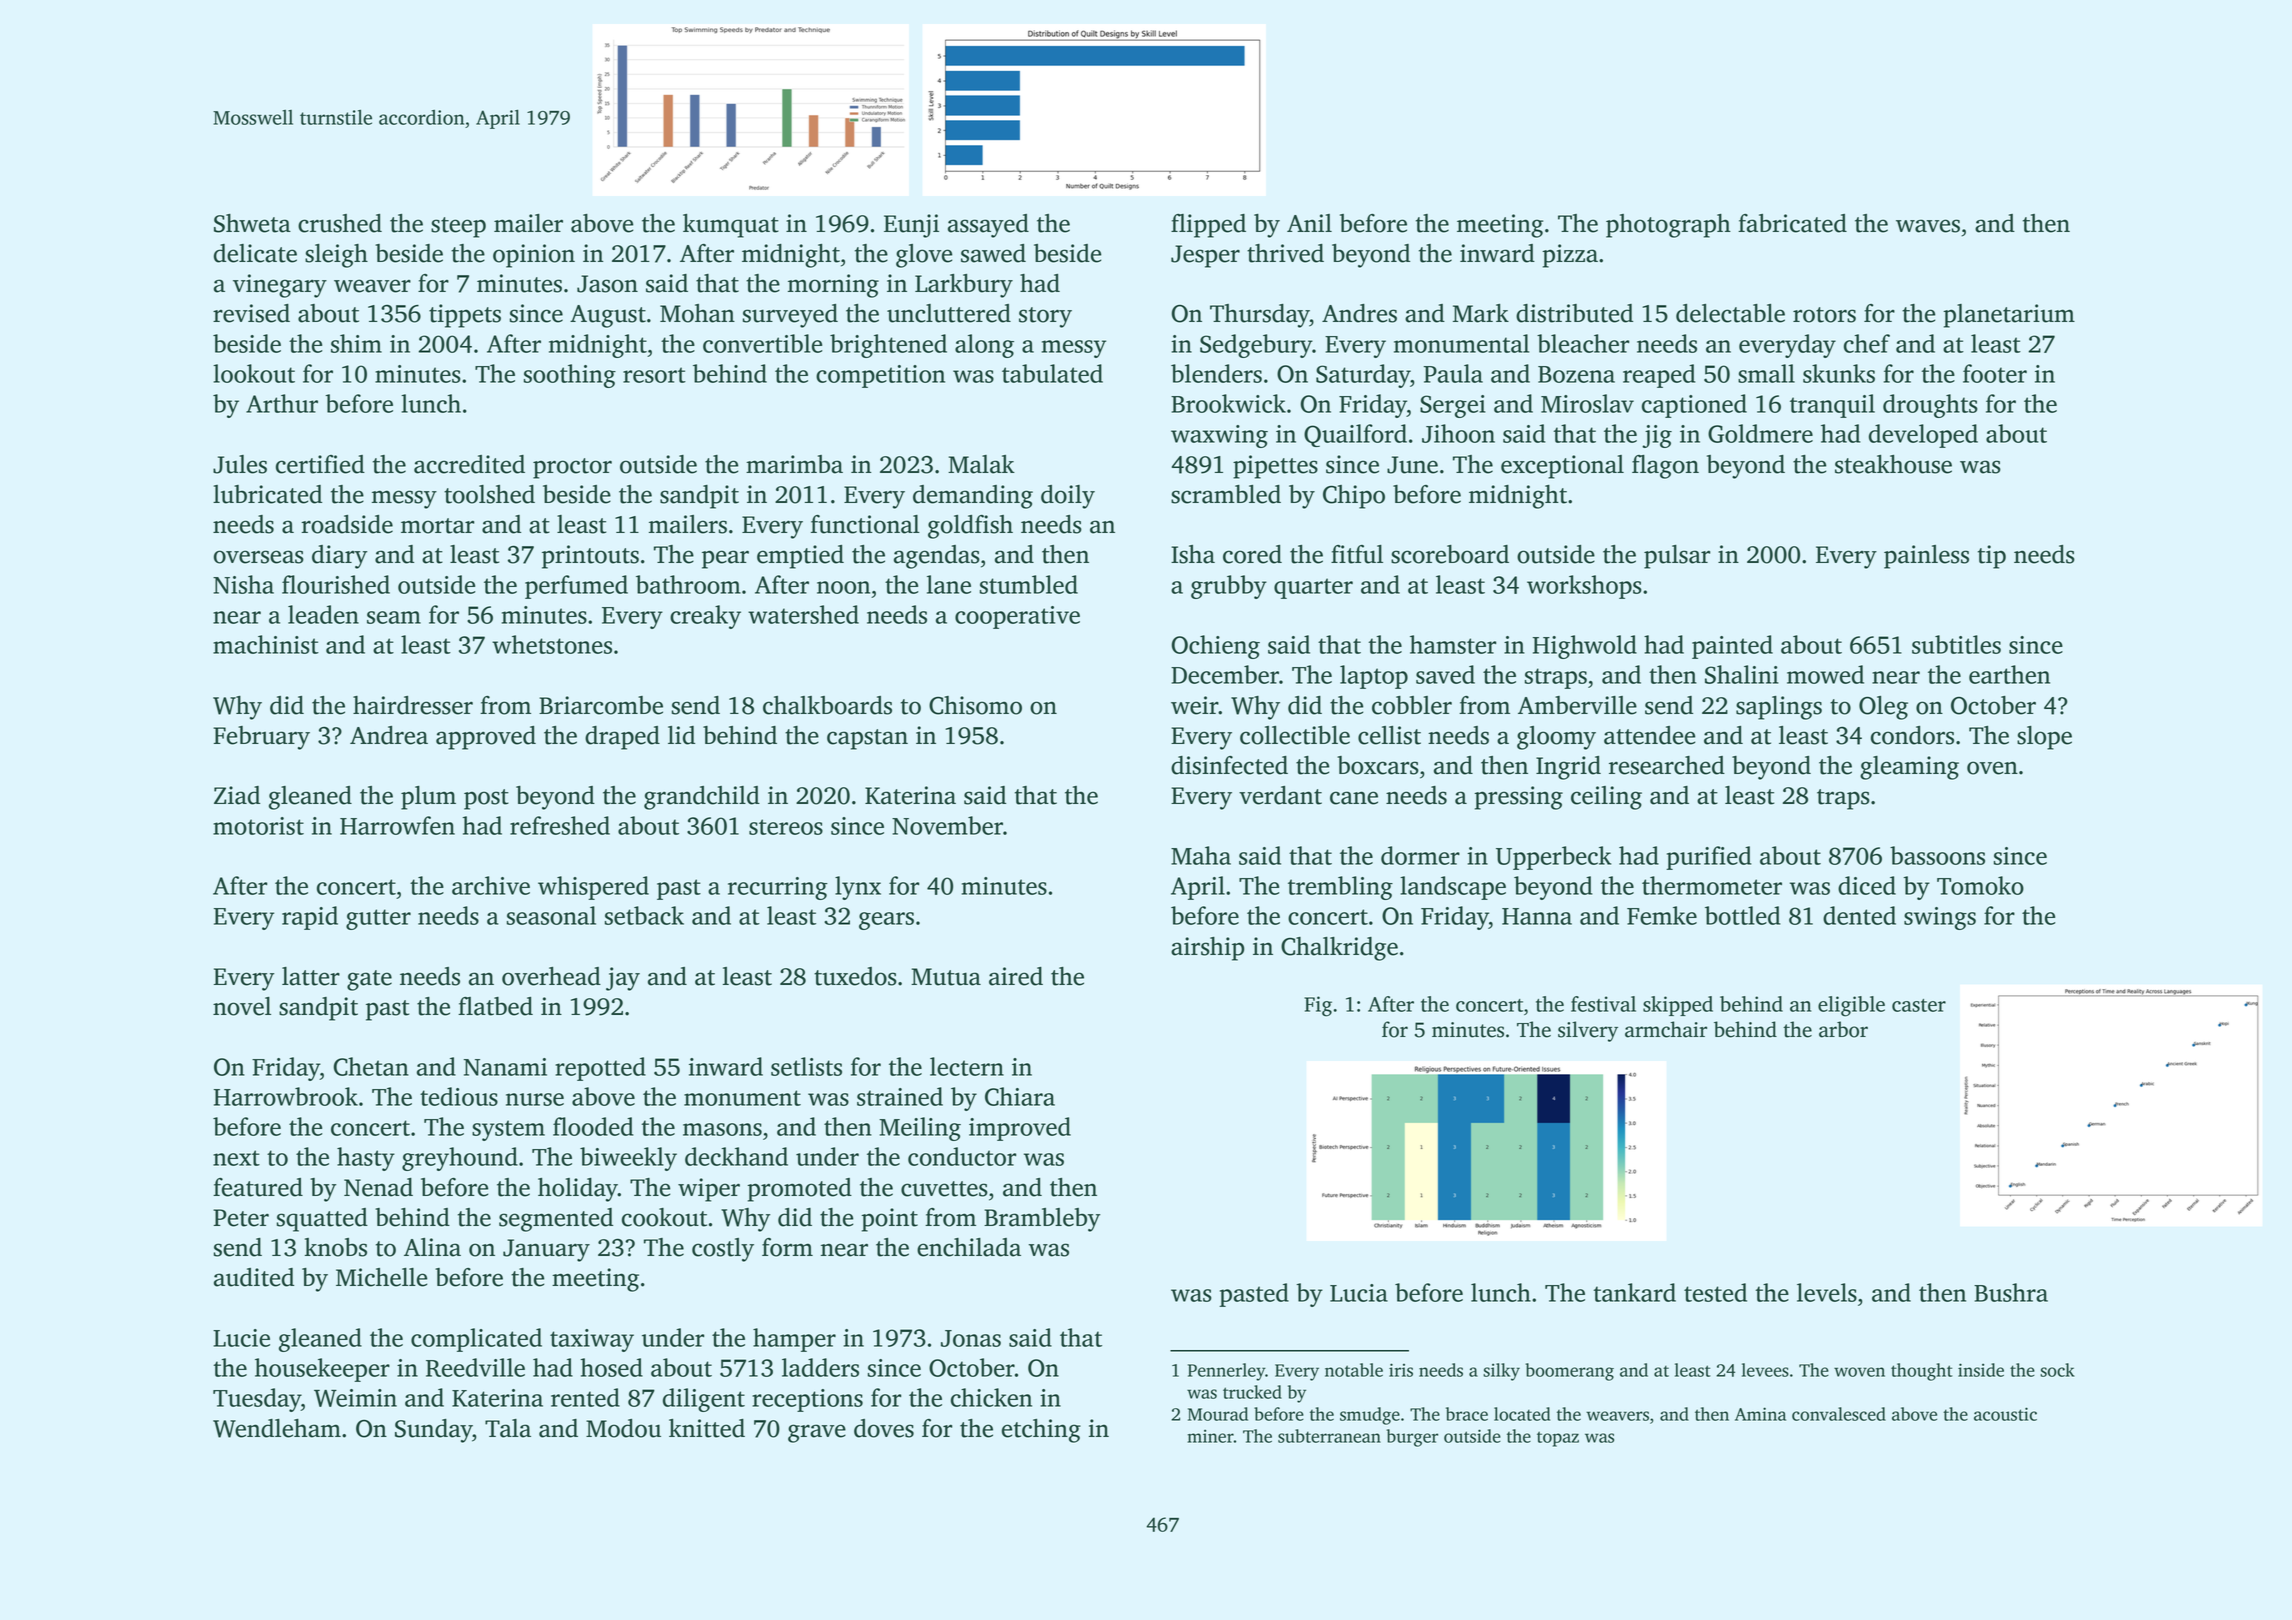 The height and width of the screenshot is (1620, 2292). What do you see at coordinates (1412, 1438) in the screenshot?
I see `burger` at bounding box center [1412, 1438].
